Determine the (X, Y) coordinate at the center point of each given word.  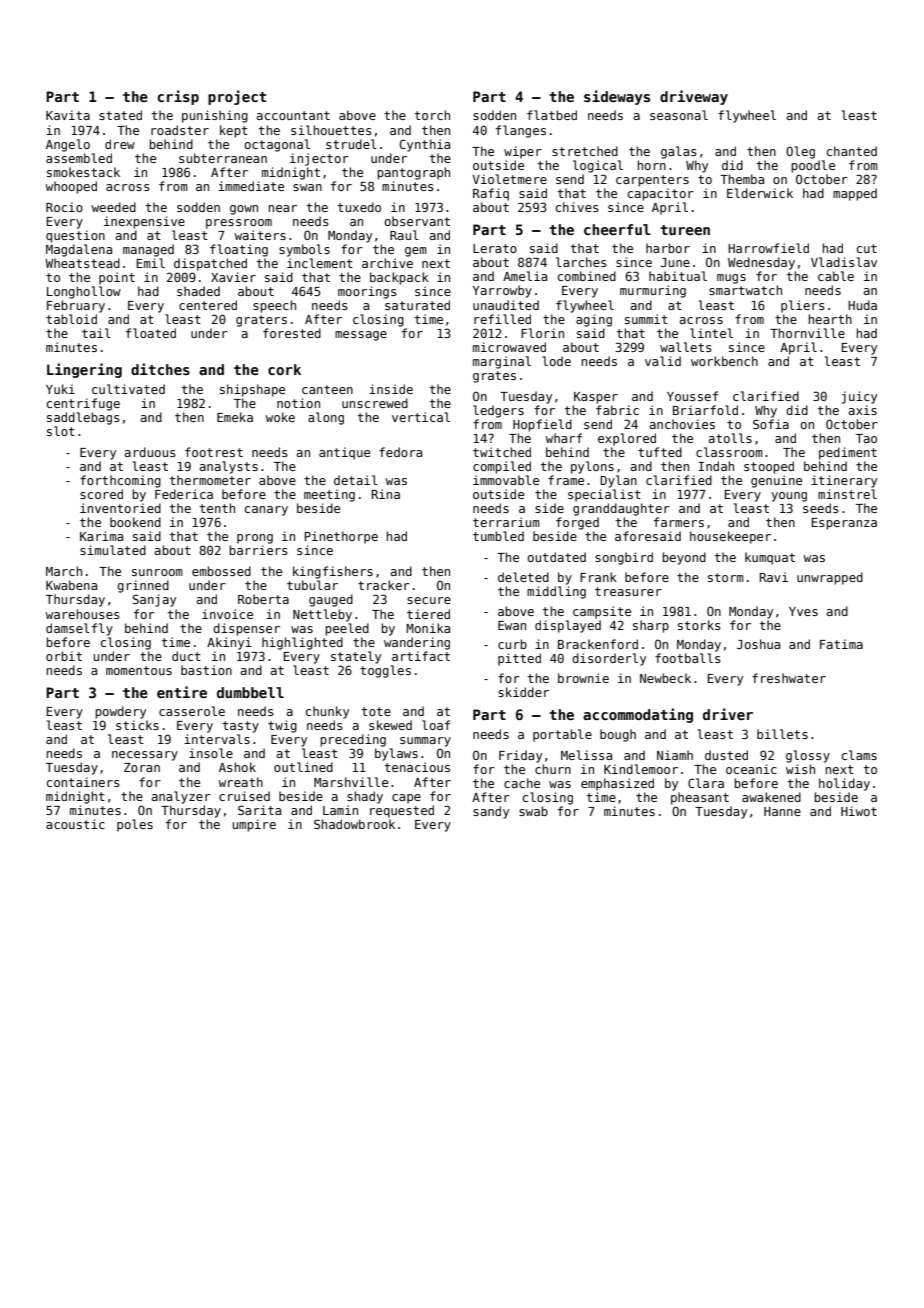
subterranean (223, 158)
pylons (592, 467)
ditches (160, 369)
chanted (852, 151)
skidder (523, 692)
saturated (417, 305)
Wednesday (761, 263)
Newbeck (665, 678)
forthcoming (120, 481)
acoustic (75, 824)
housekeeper (730, 537)
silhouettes (331, 130)
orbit (64, 656)
